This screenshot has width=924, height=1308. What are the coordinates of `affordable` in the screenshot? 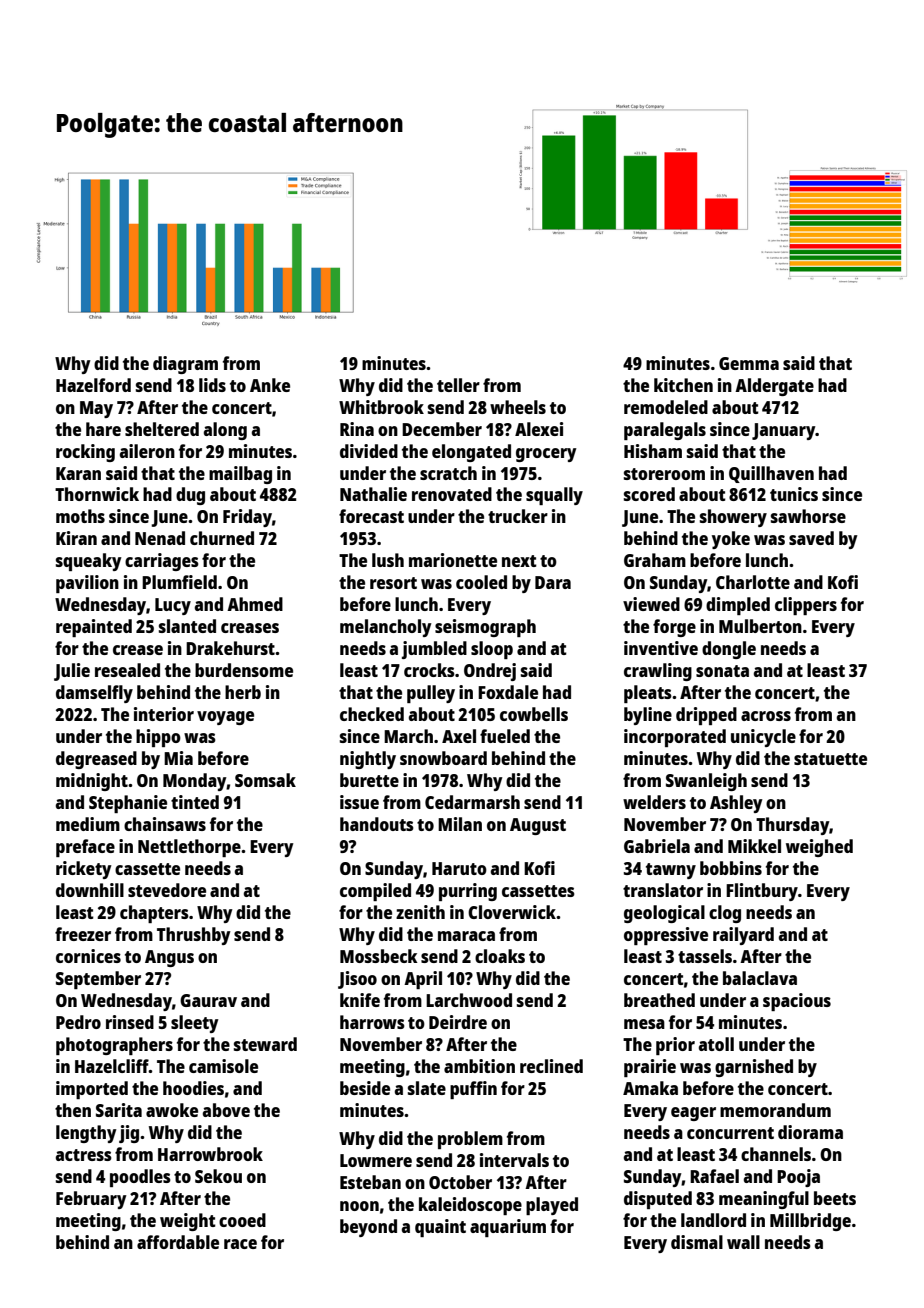 It's located at (178, 1242).
